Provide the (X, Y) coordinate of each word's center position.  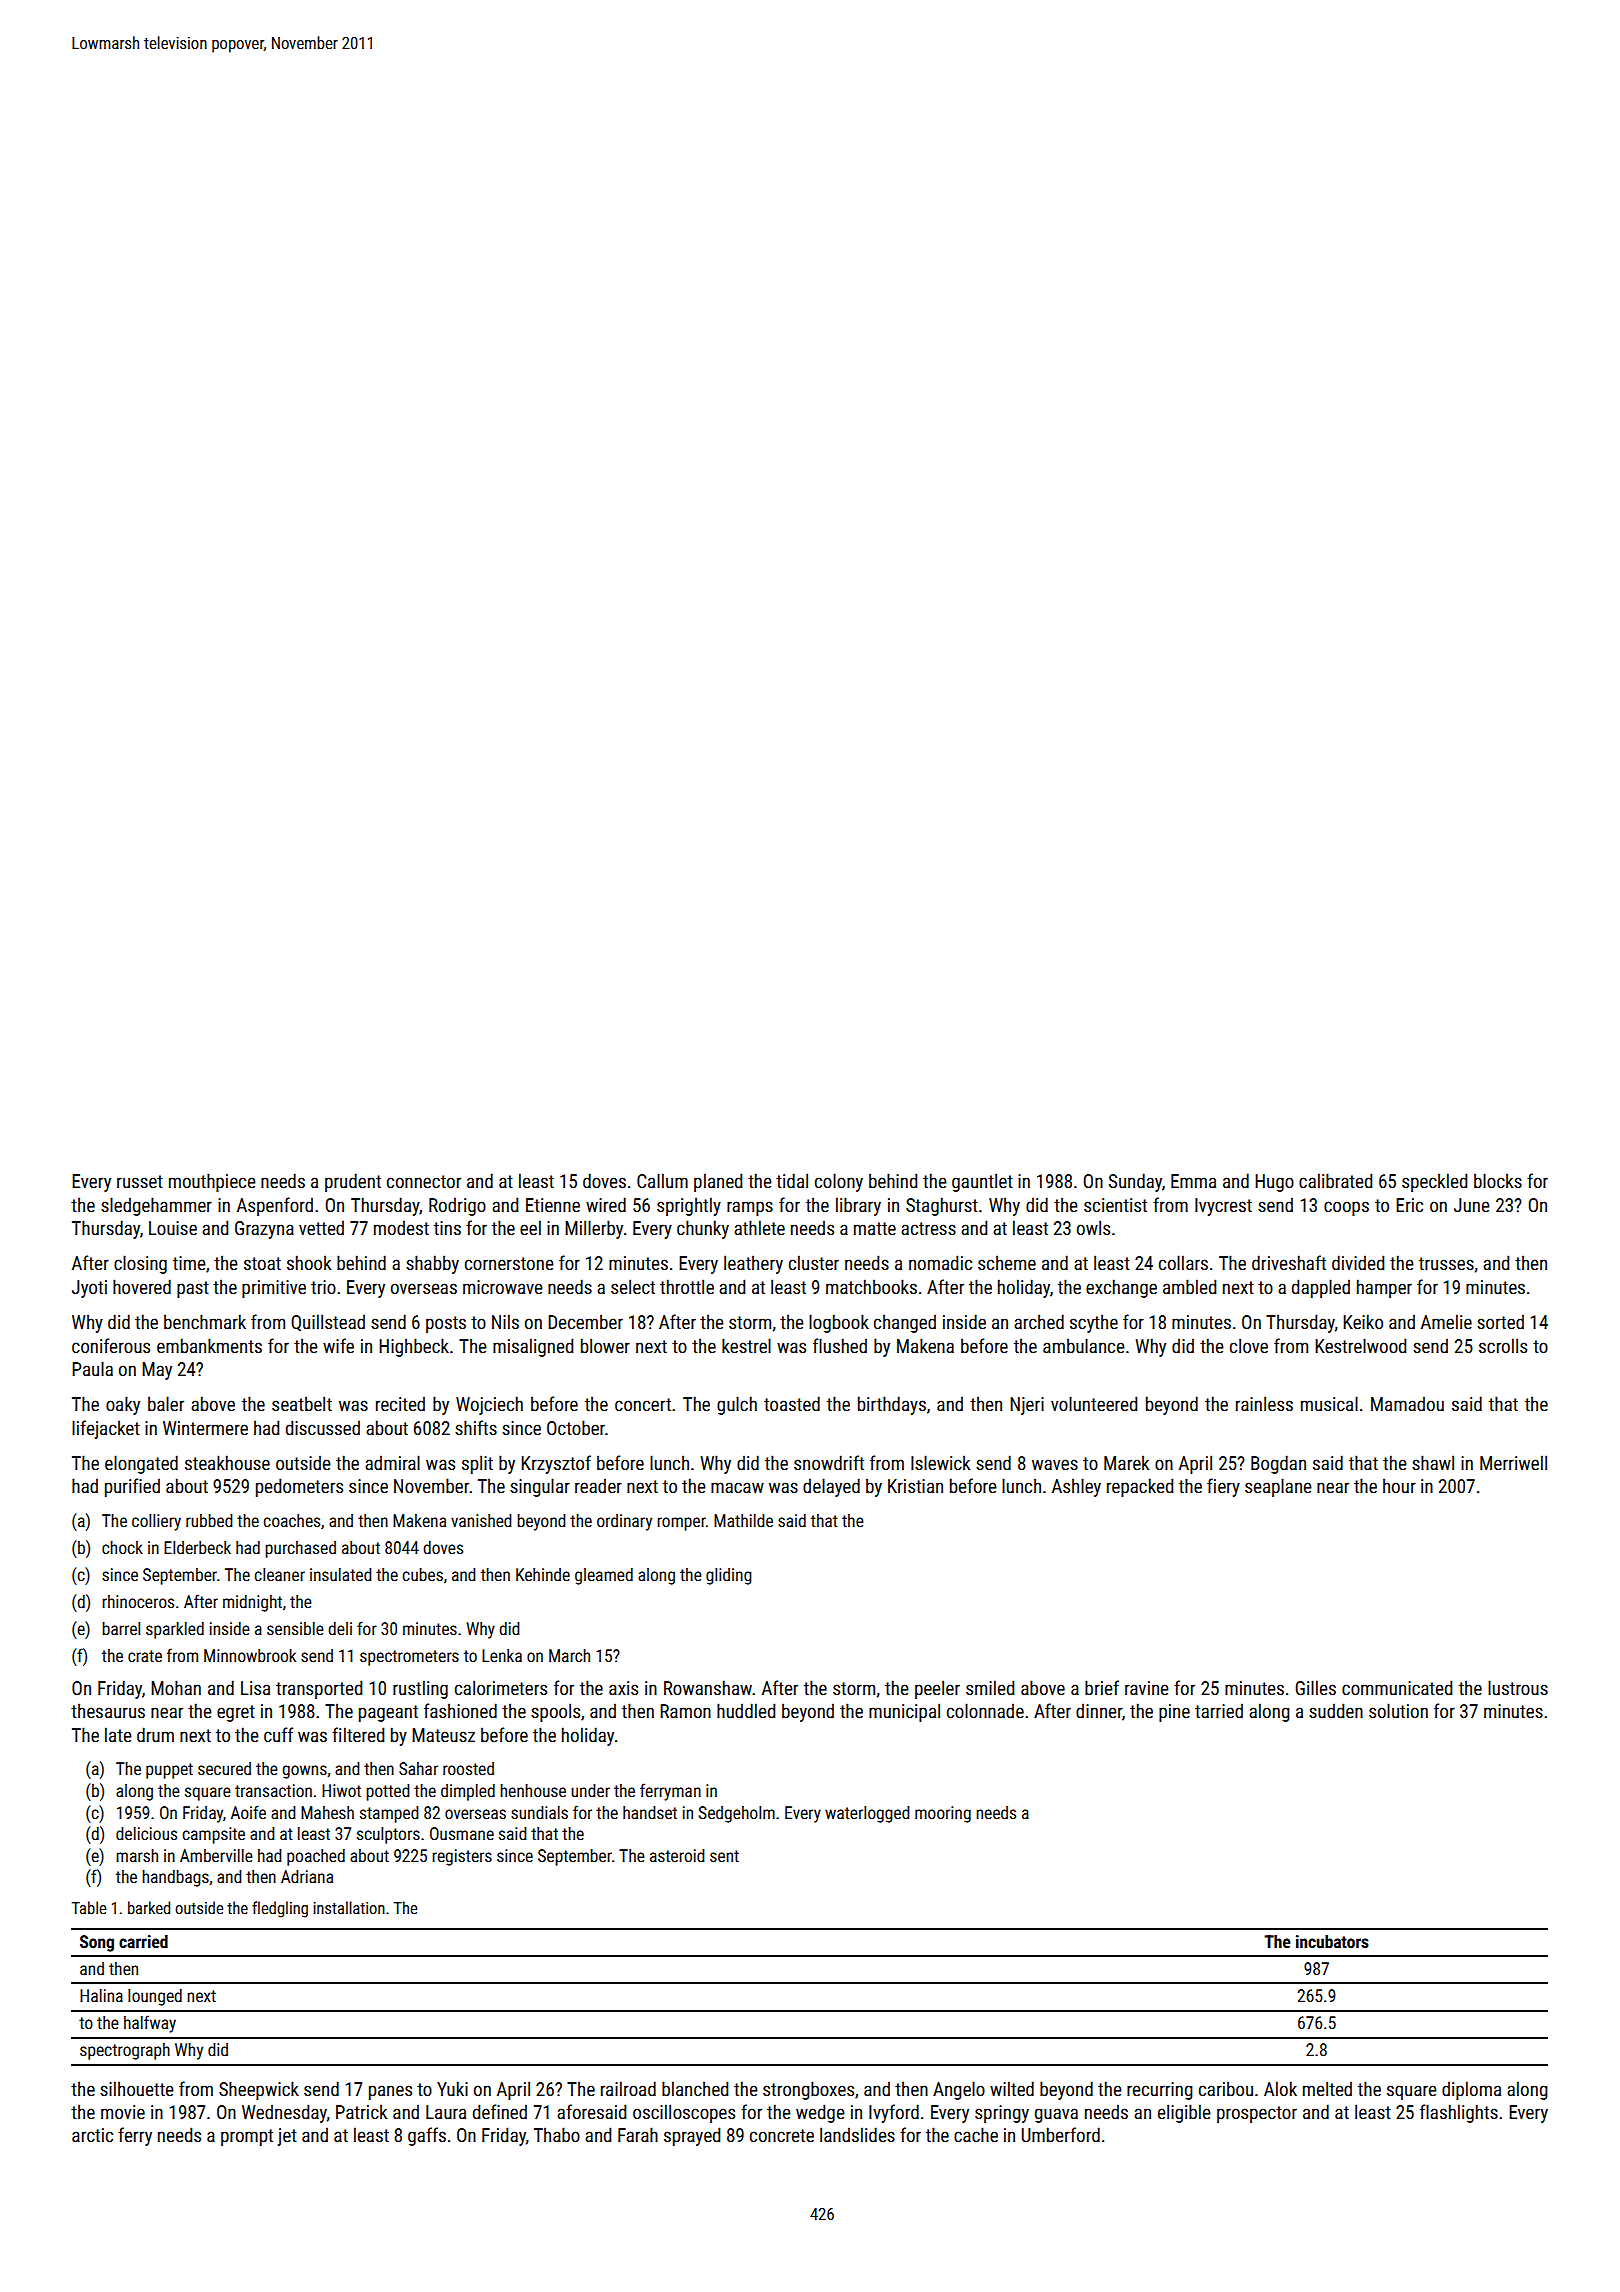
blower (605, 1345)
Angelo (959, 2090)
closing (140, 1264)
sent (724, 1856)
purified (132, 1487)
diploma (1471, 2090)
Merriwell (1513, 1462)
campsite (213, 1835)
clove (1249, 1345)
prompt (247, 2137)
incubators (1332, 1941)
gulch (737, 1405)
